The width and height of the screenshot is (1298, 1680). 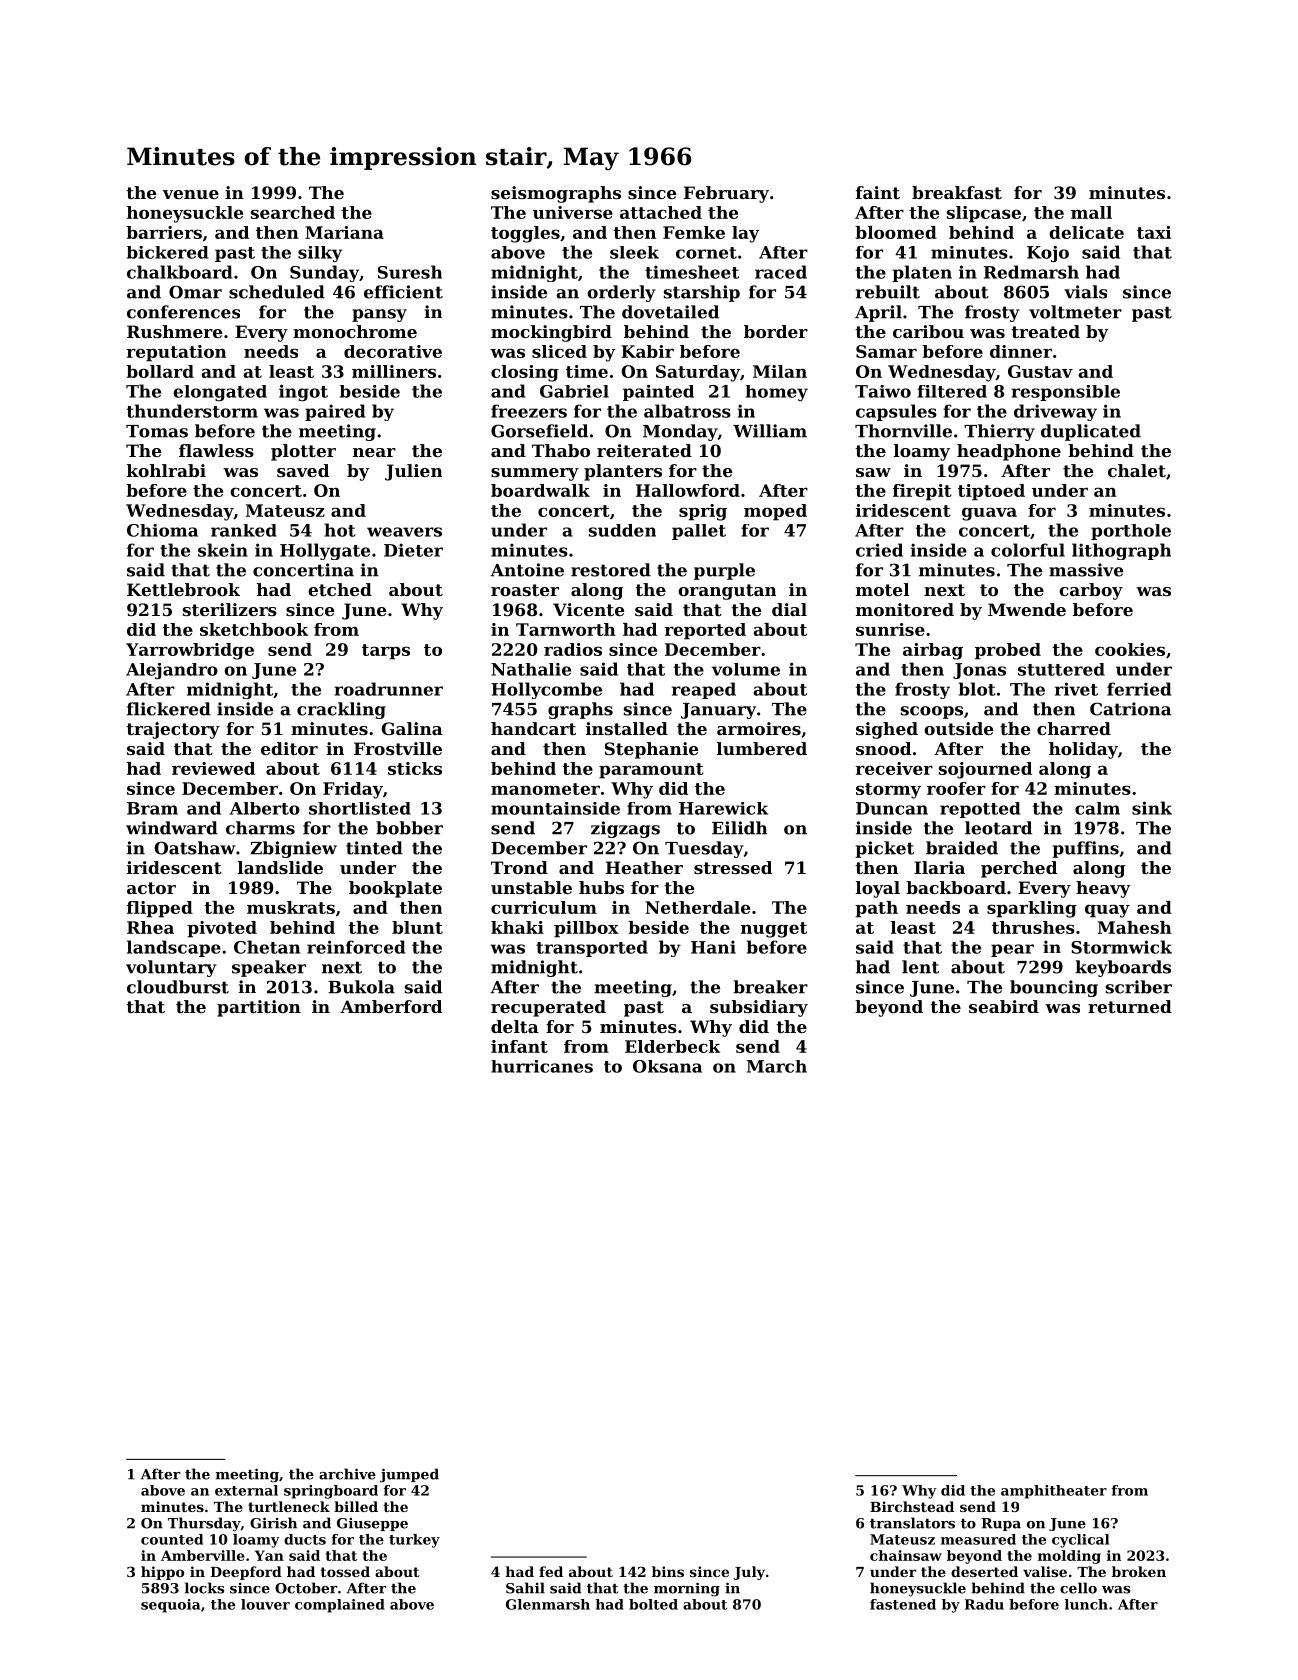 What do you see at coordinates (1154, 232) in the screenshot?
I see `taxi` at bounding box center [1154, 232].
